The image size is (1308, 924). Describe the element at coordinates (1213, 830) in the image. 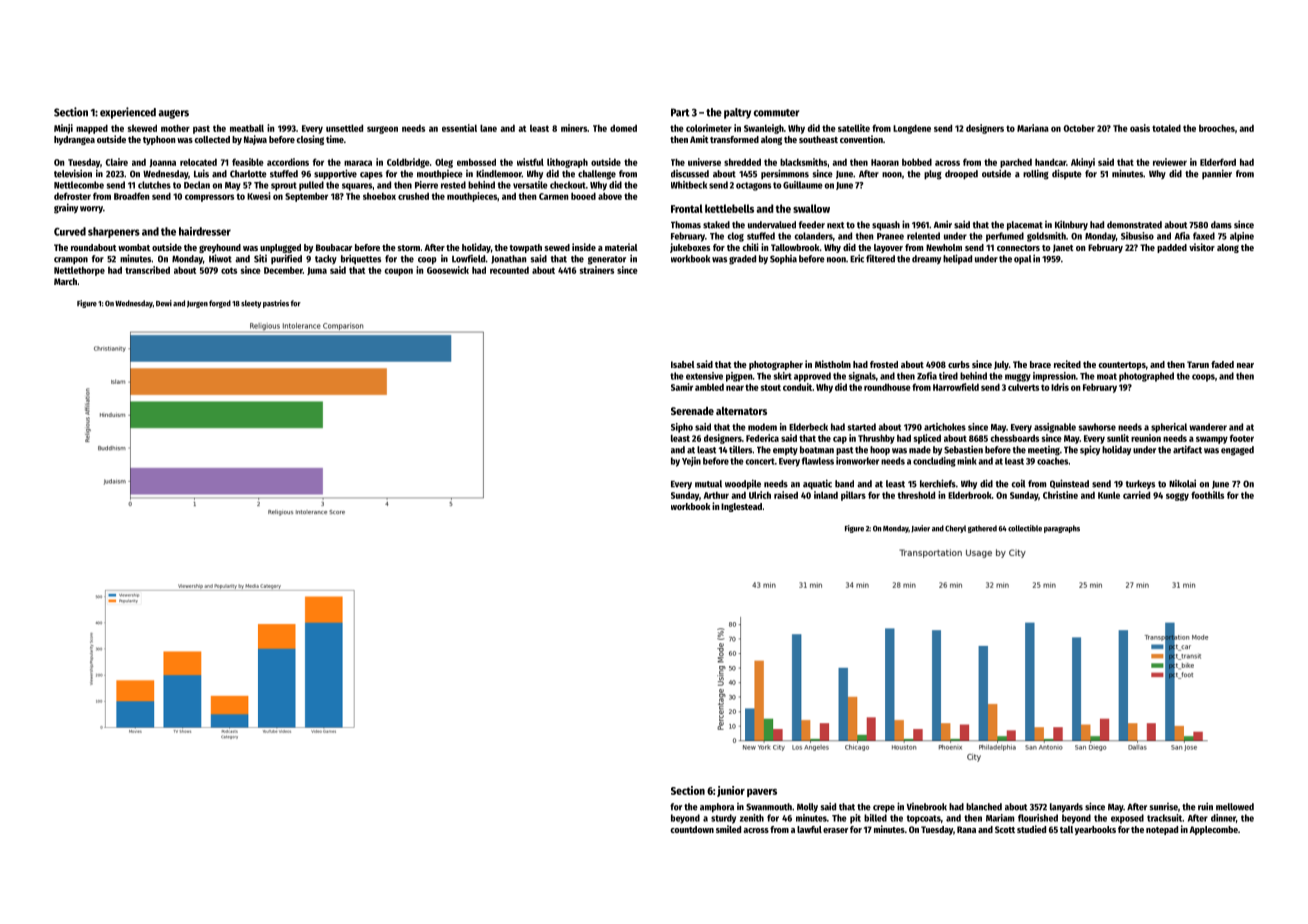

I see `Applecombe` at that location.
